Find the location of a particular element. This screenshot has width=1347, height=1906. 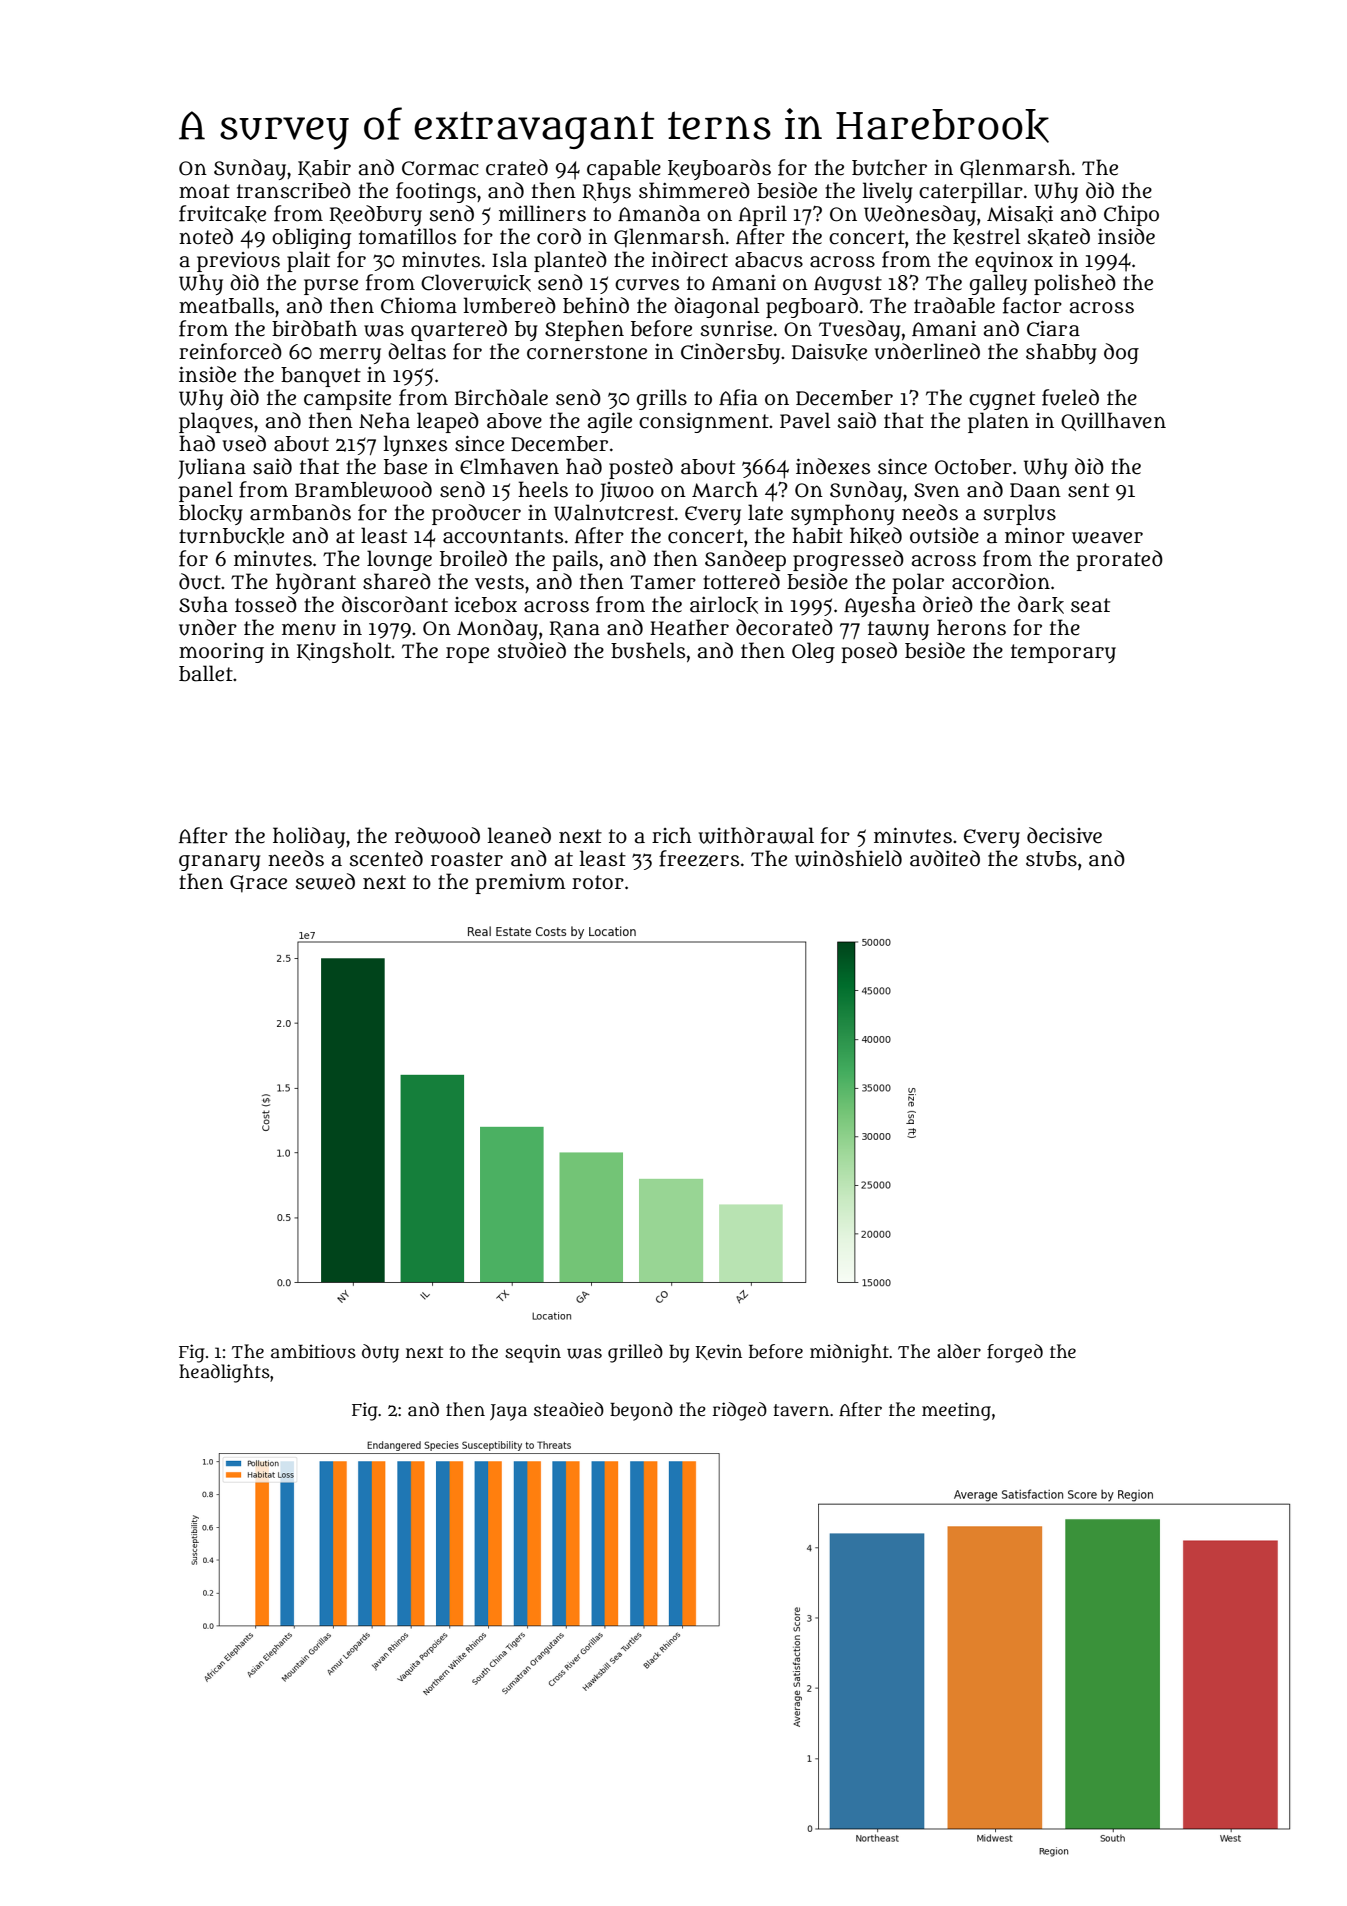

previous is located at coordinates (238, 262).
